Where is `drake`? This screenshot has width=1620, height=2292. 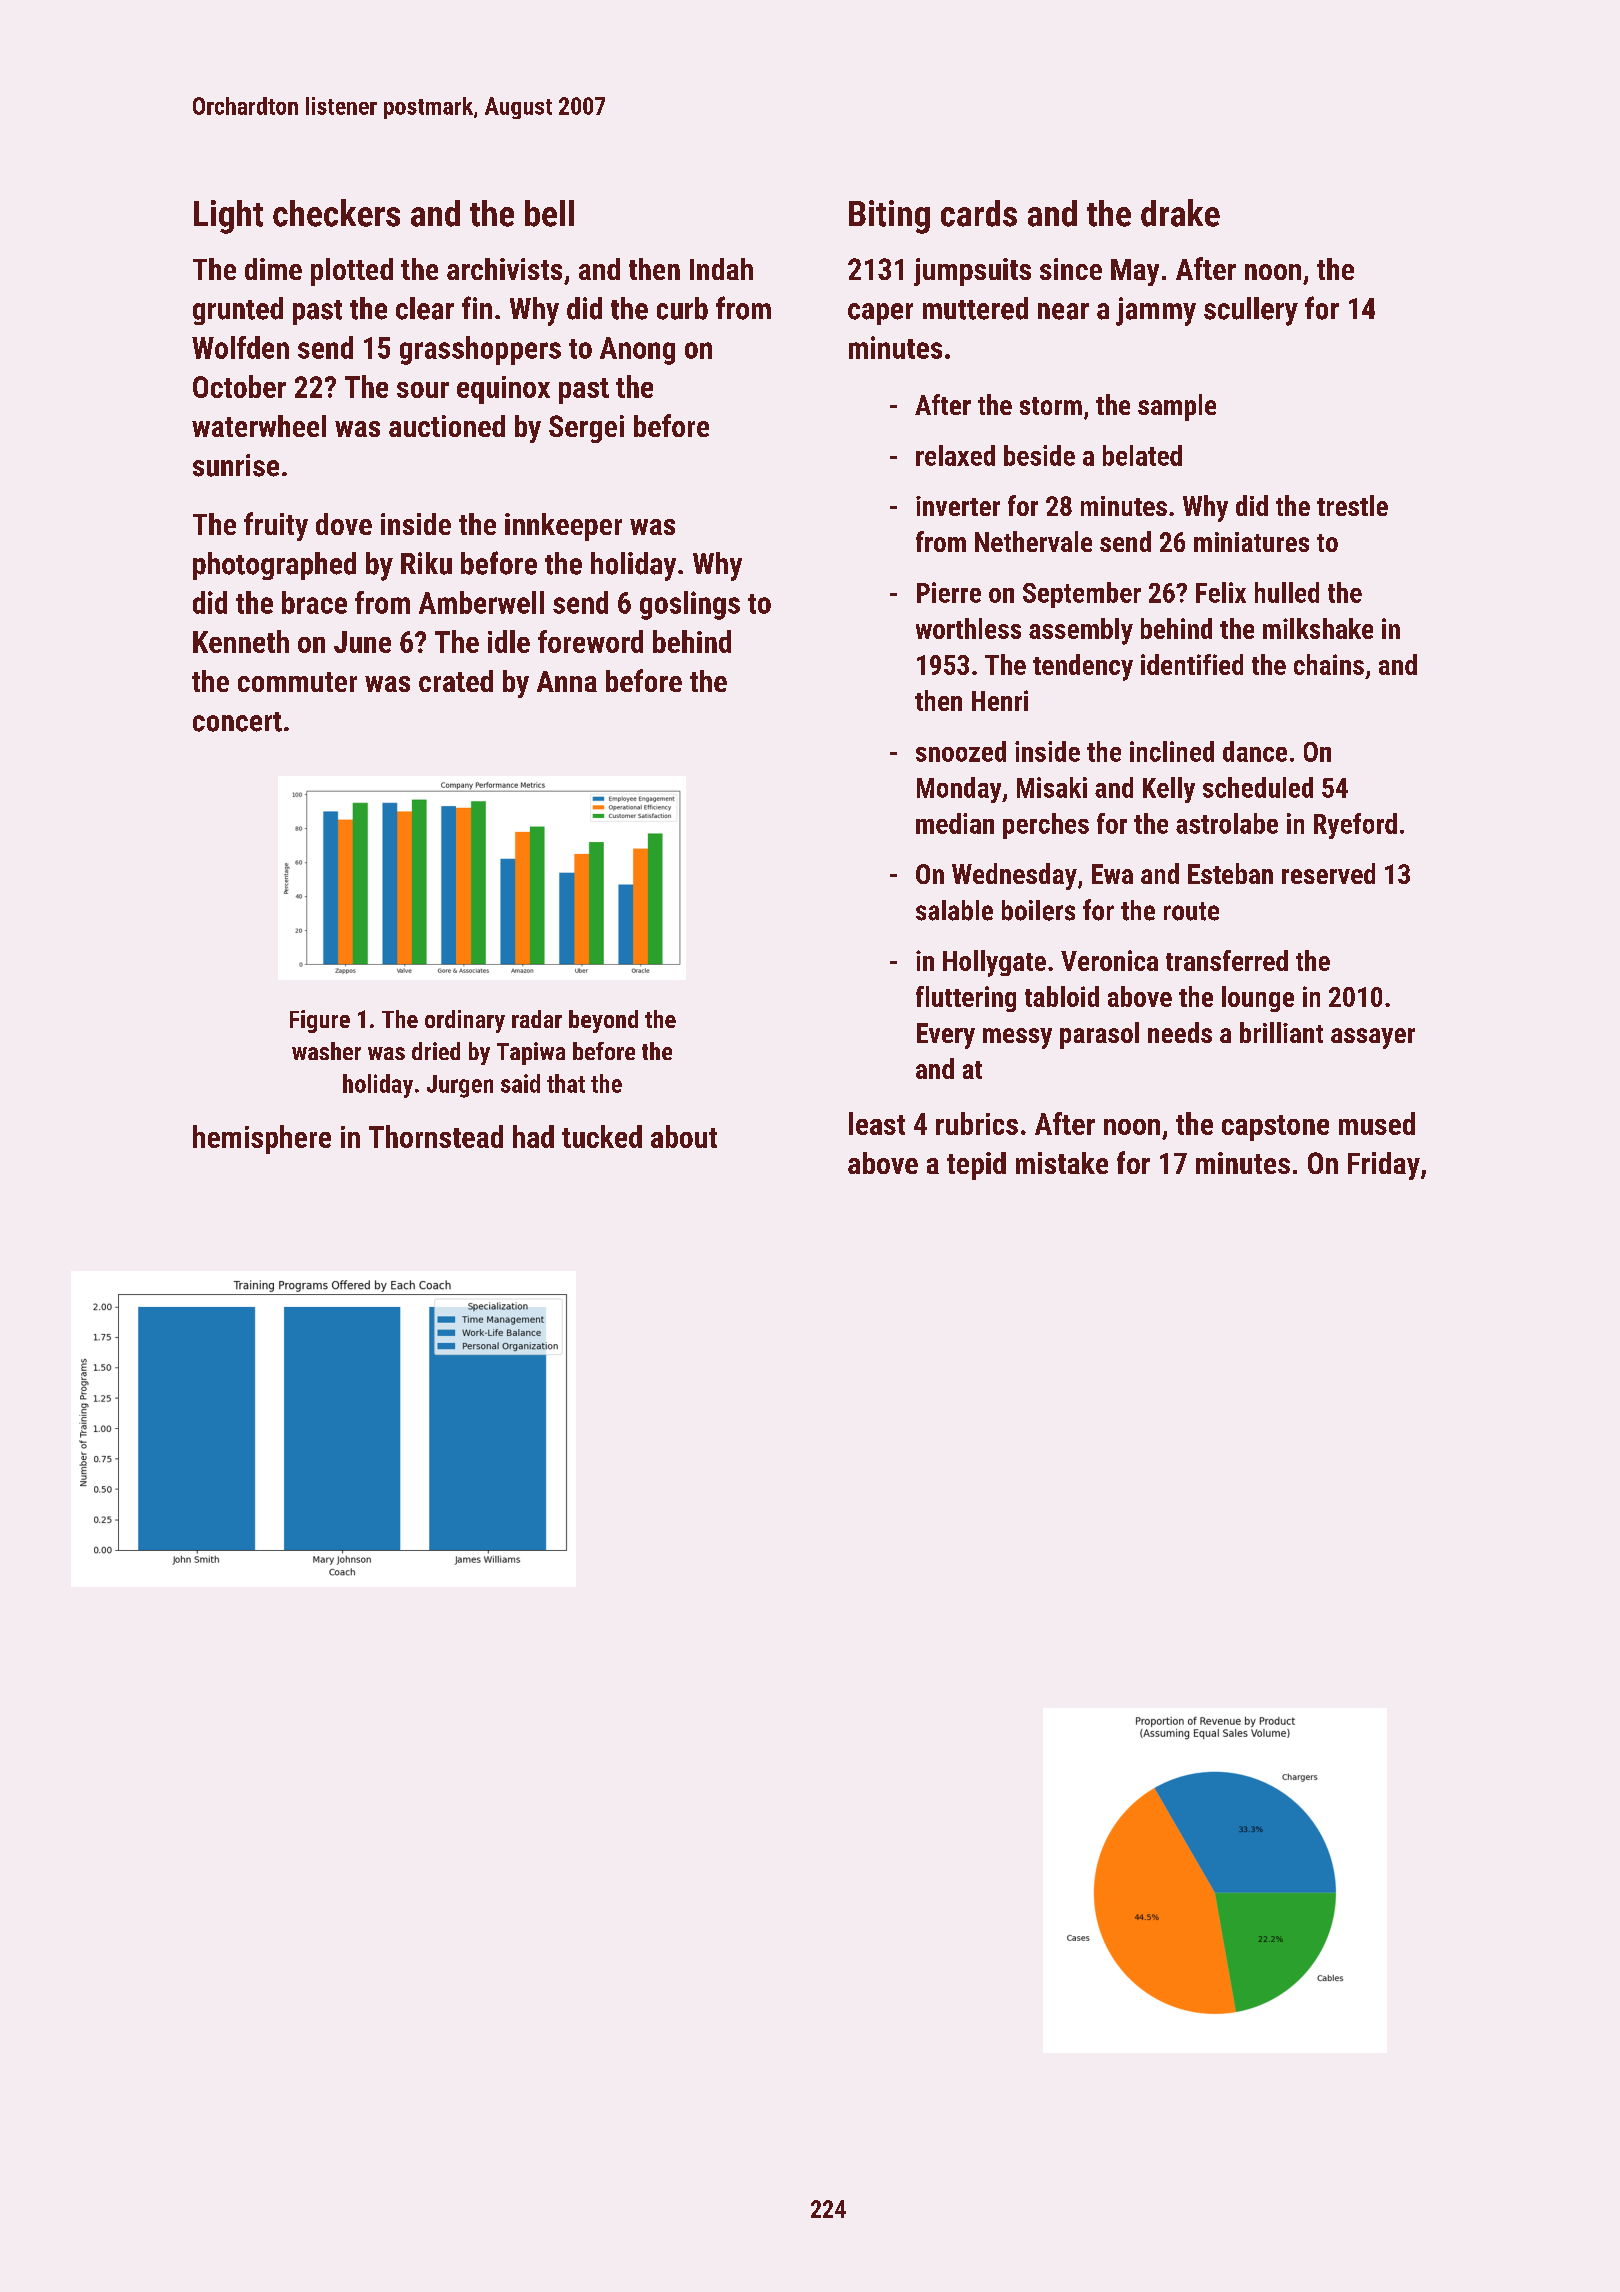 drake is located at coordinates (1180, 213).
